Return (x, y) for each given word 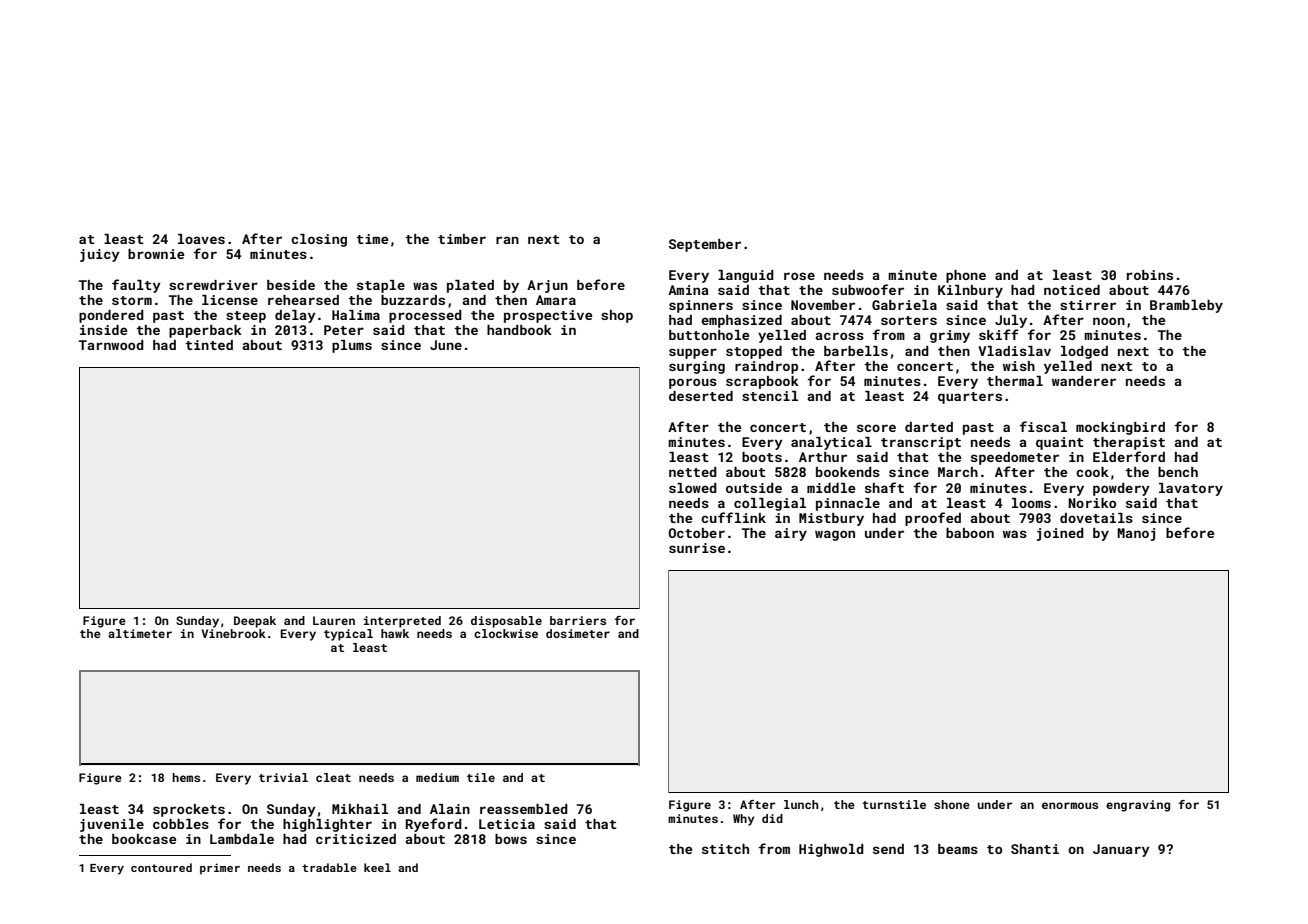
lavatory (1191, 489)
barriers (578, 620)
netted (693, 472)
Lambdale (242, 839)
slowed (693, 488)
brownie (156, 254)
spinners (701, 306)
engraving (1138, 806)
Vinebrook (233, 633)
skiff (999, 334)
